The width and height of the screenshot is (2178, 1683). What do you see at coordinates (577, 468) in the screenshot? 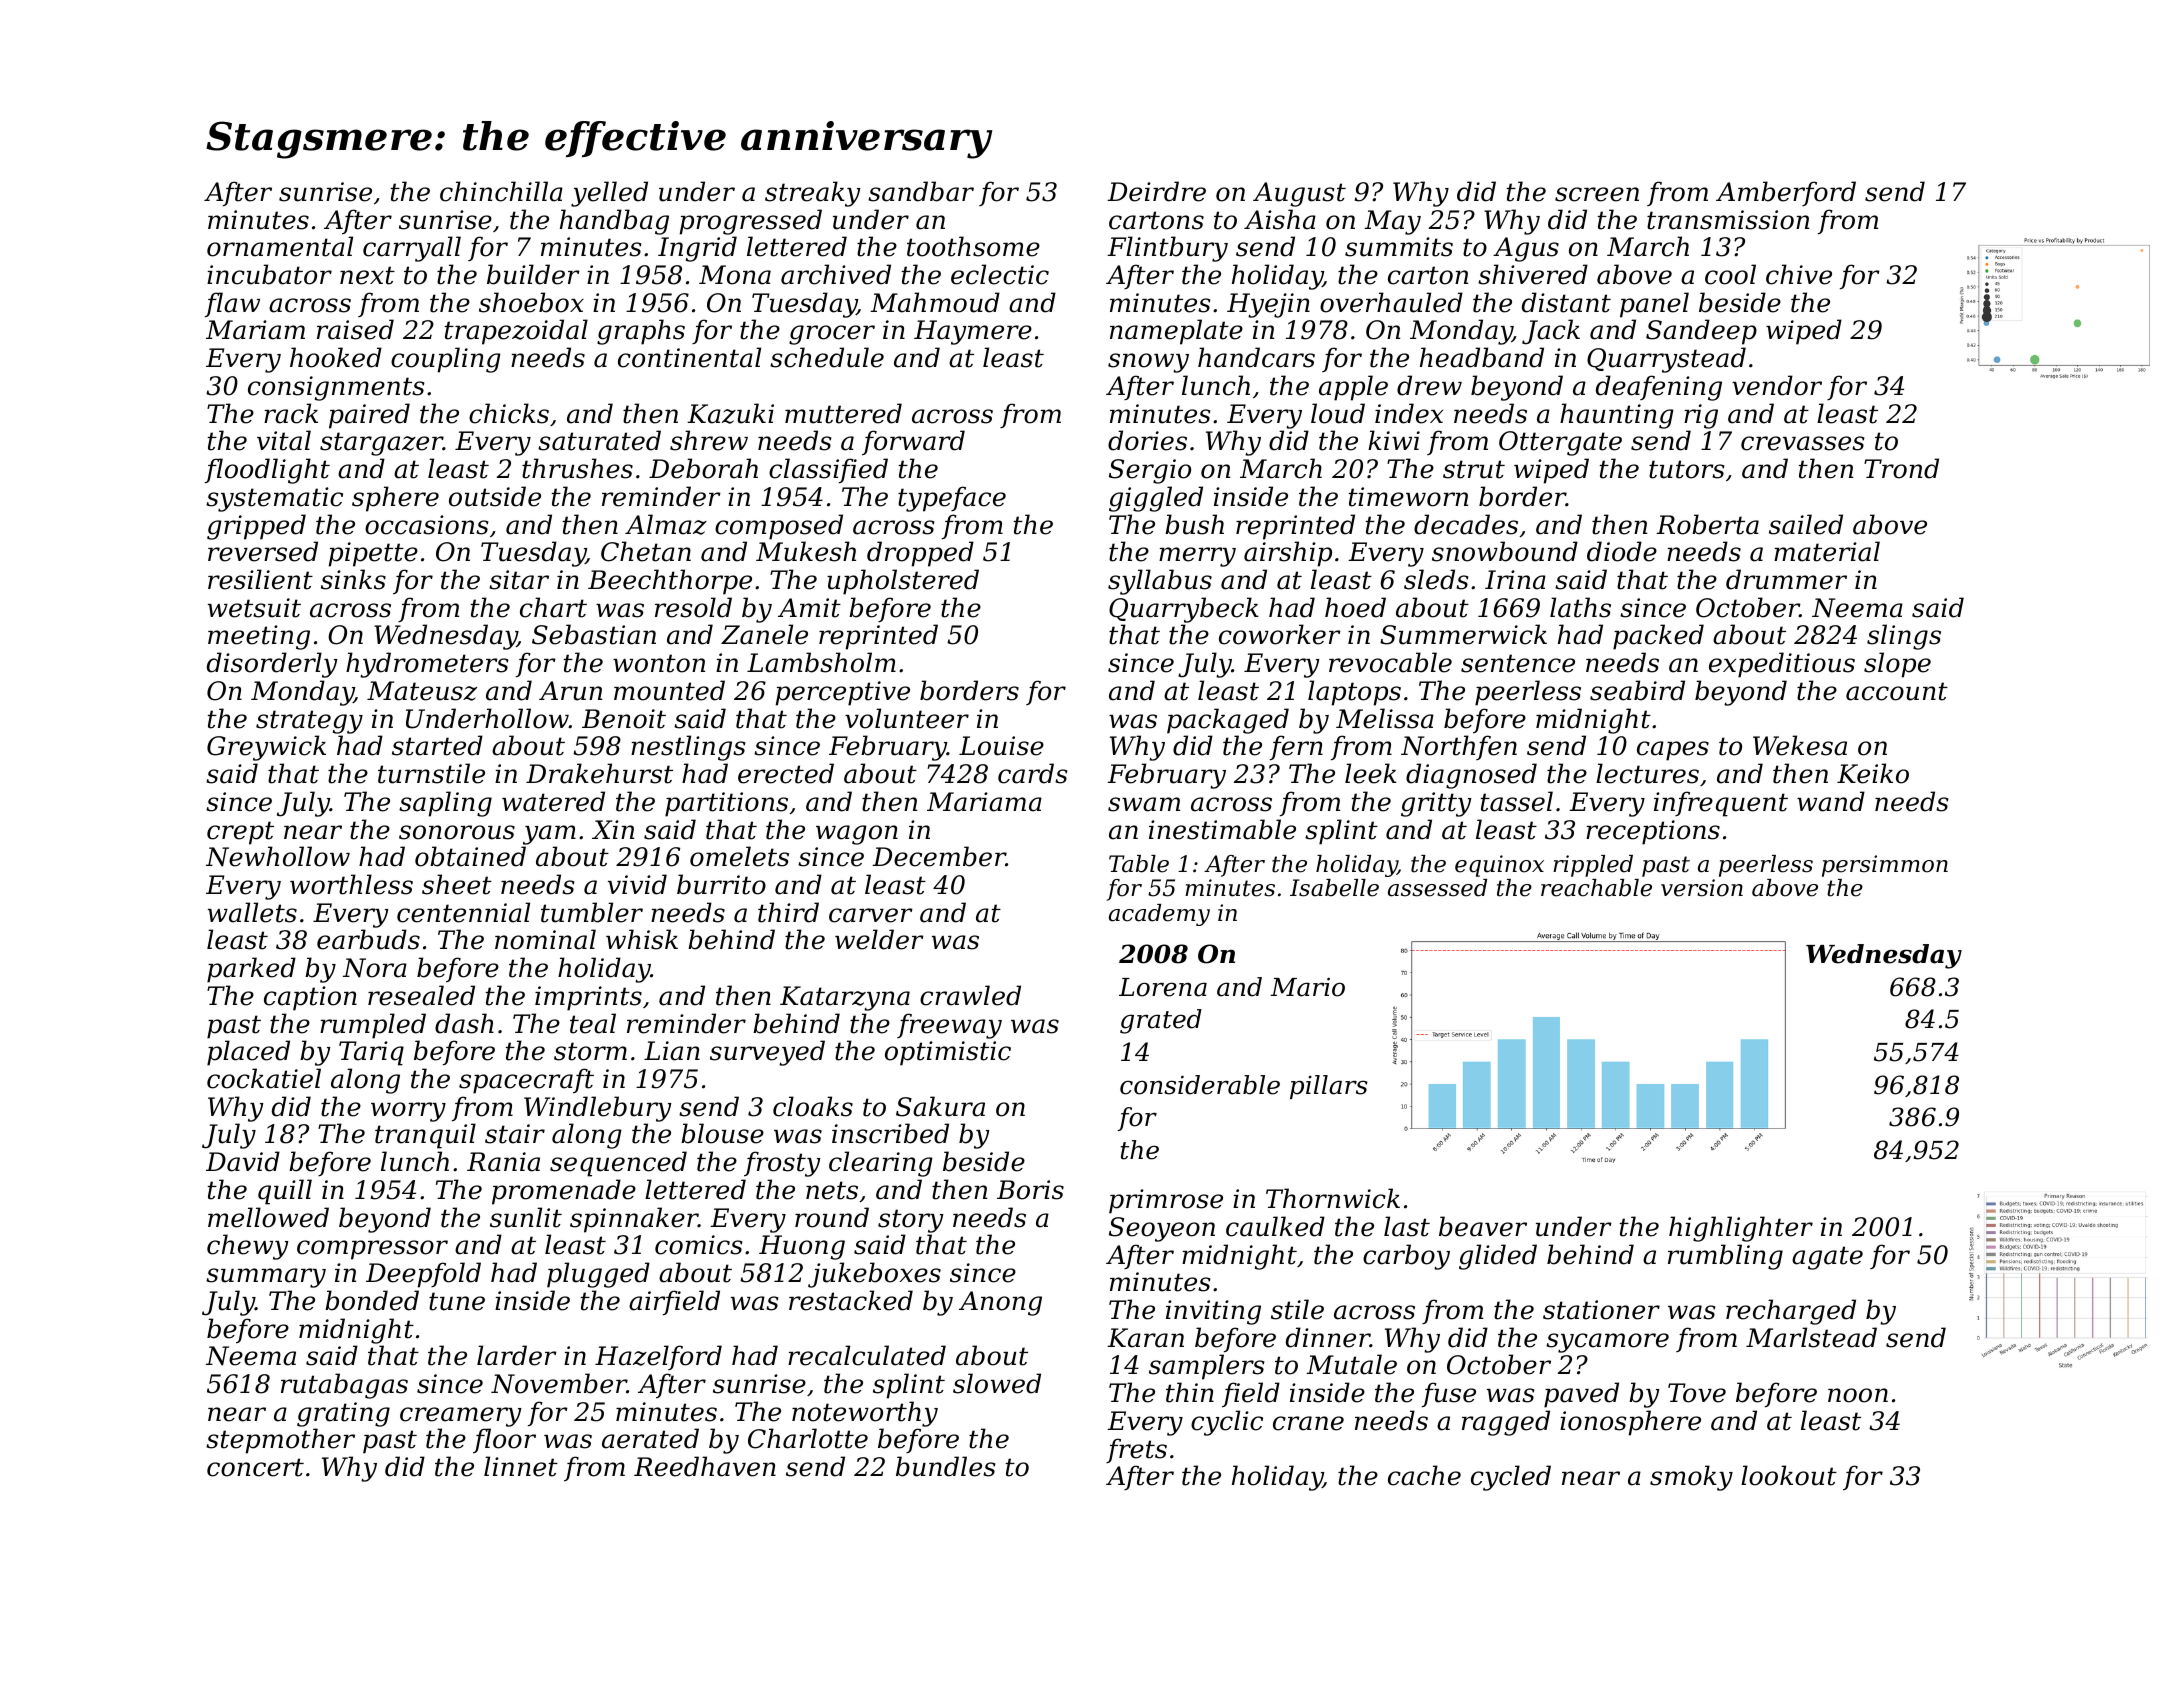
I see `thrushes` at bounding box center [577, 468].
